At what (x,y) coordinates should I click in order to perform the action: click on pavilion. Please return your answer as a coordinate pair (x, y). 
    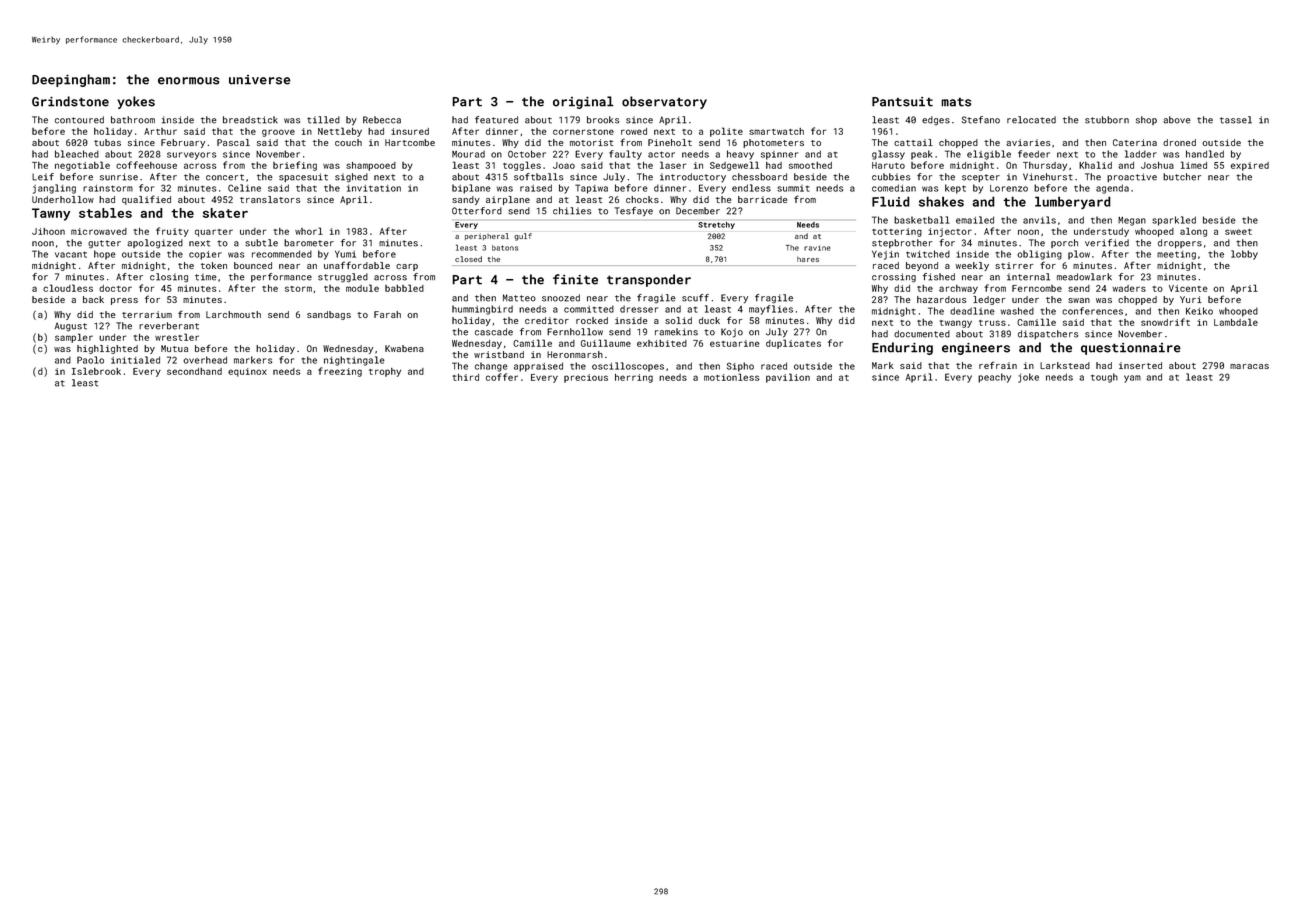
    Looking at the image, I should click on (788, 378).
